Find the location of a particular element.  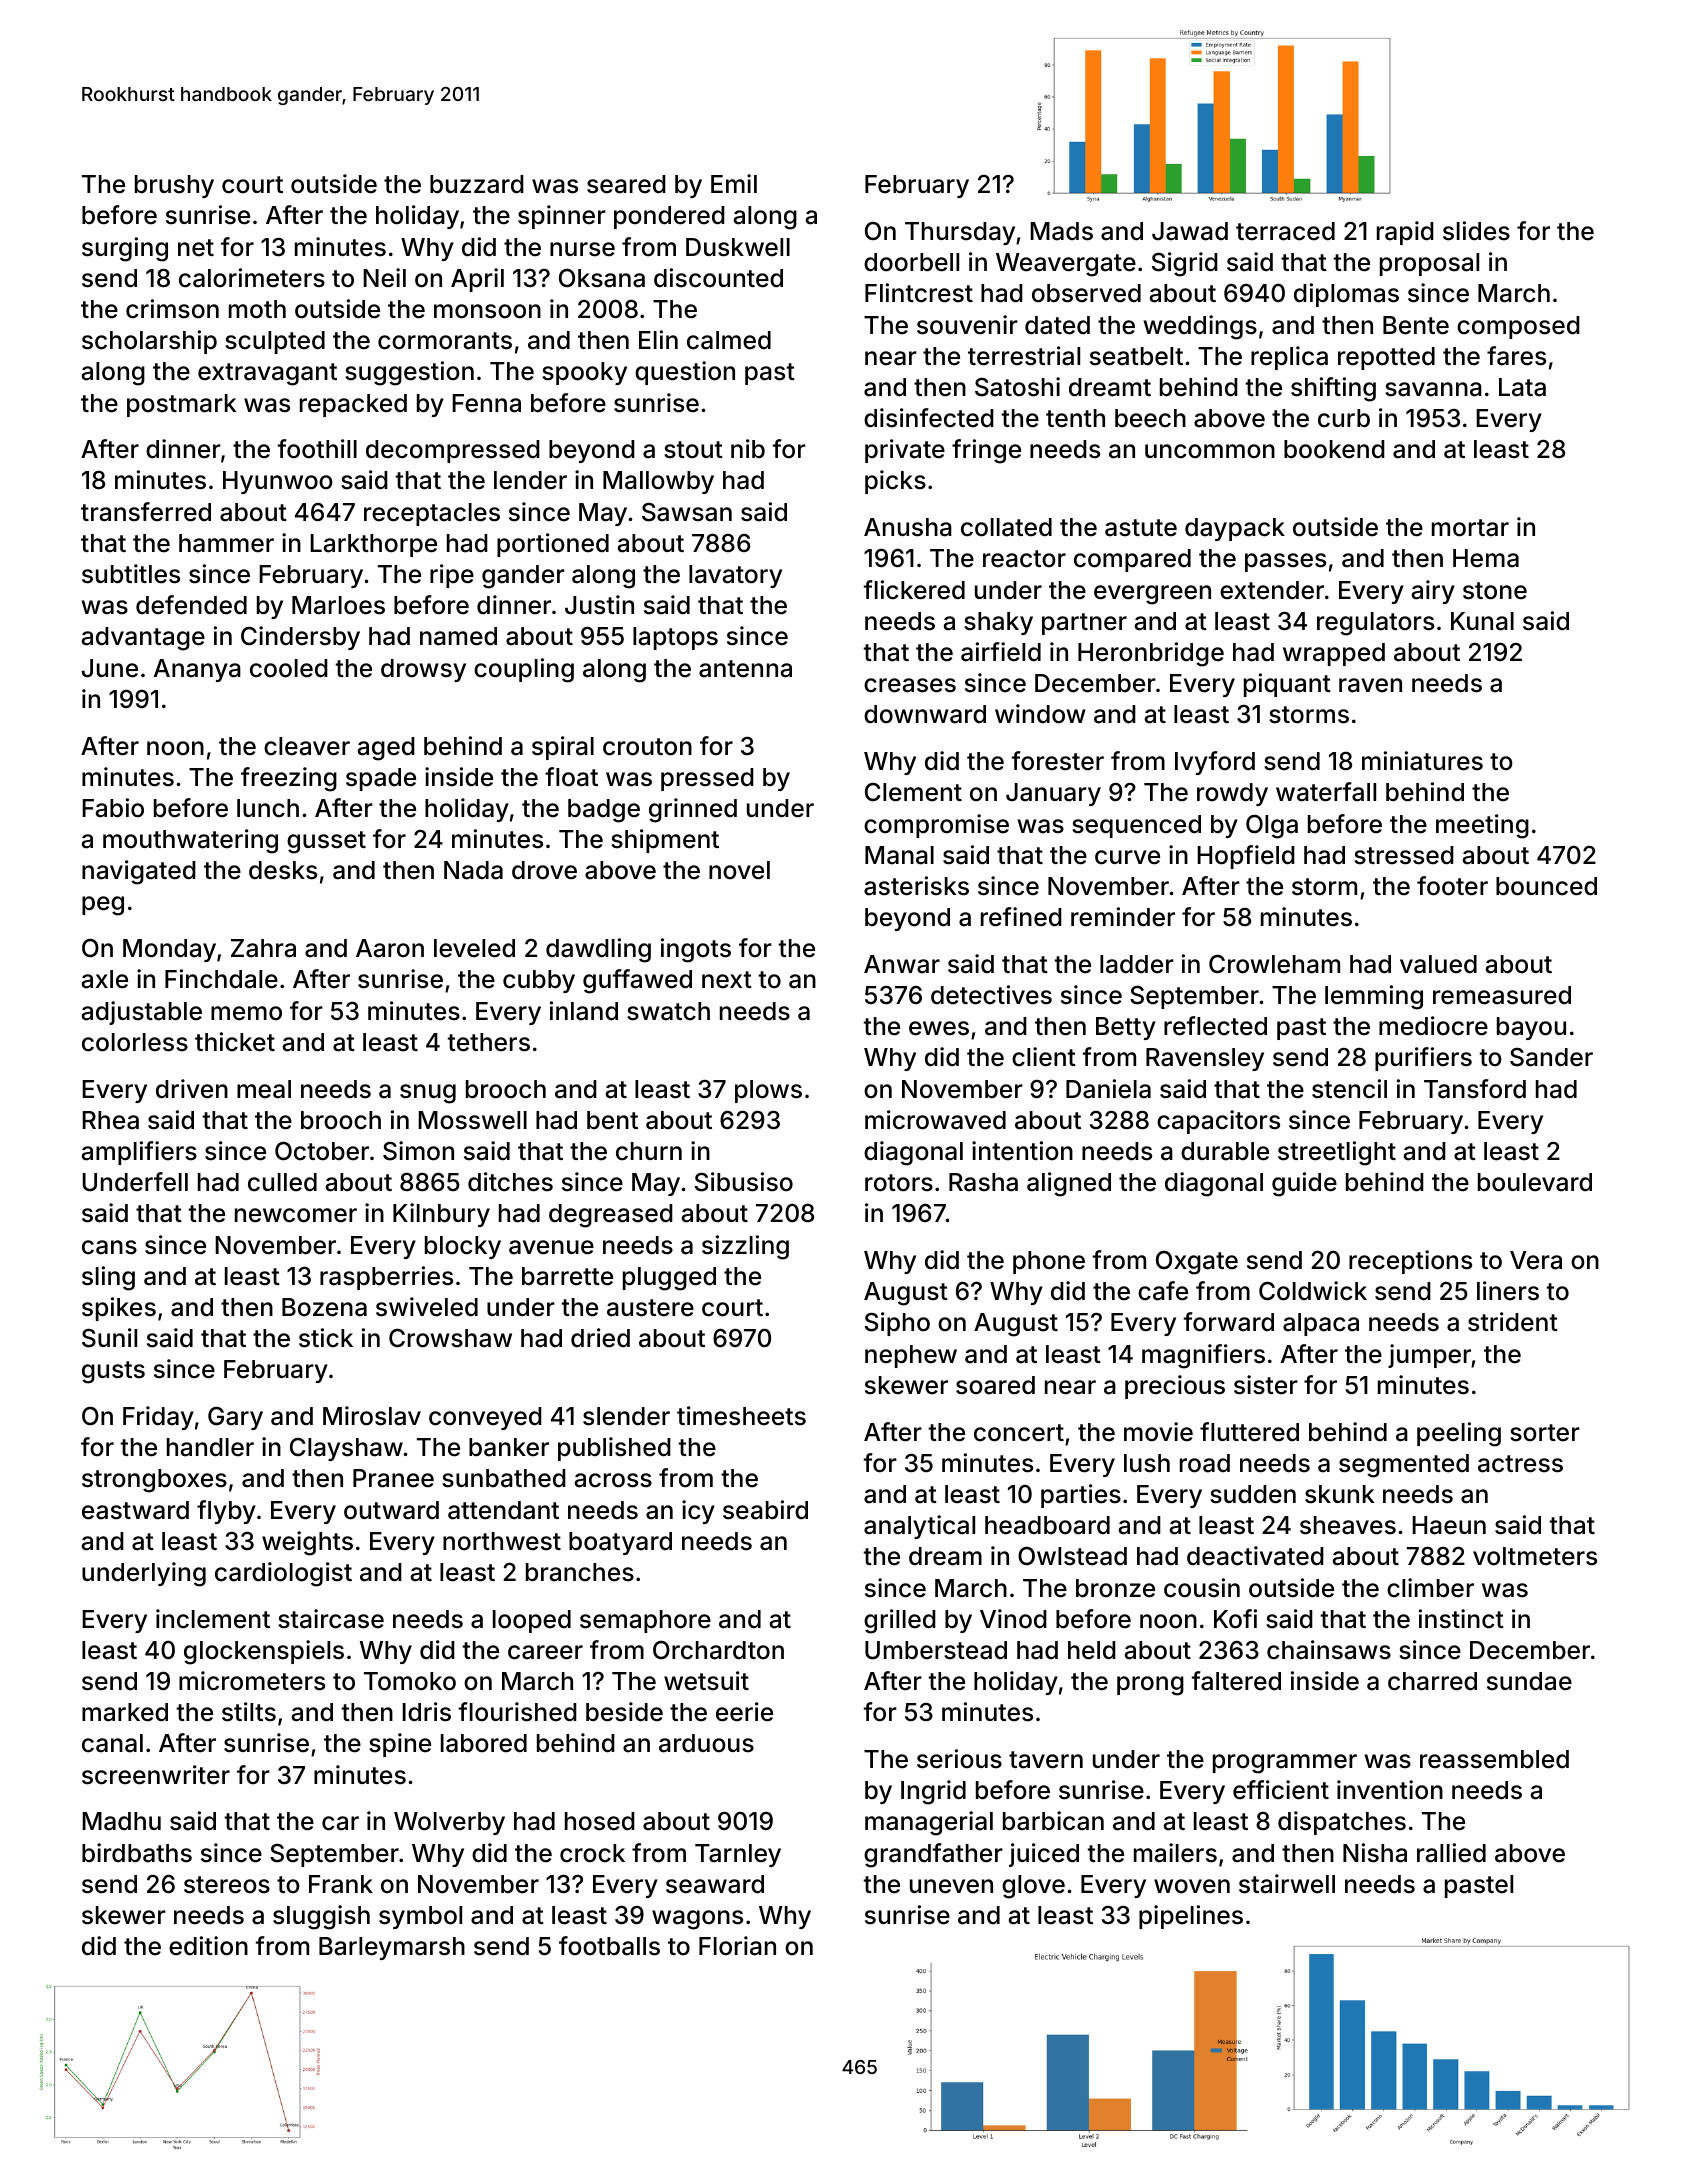

antenna is located at coordinates (745, 669).
